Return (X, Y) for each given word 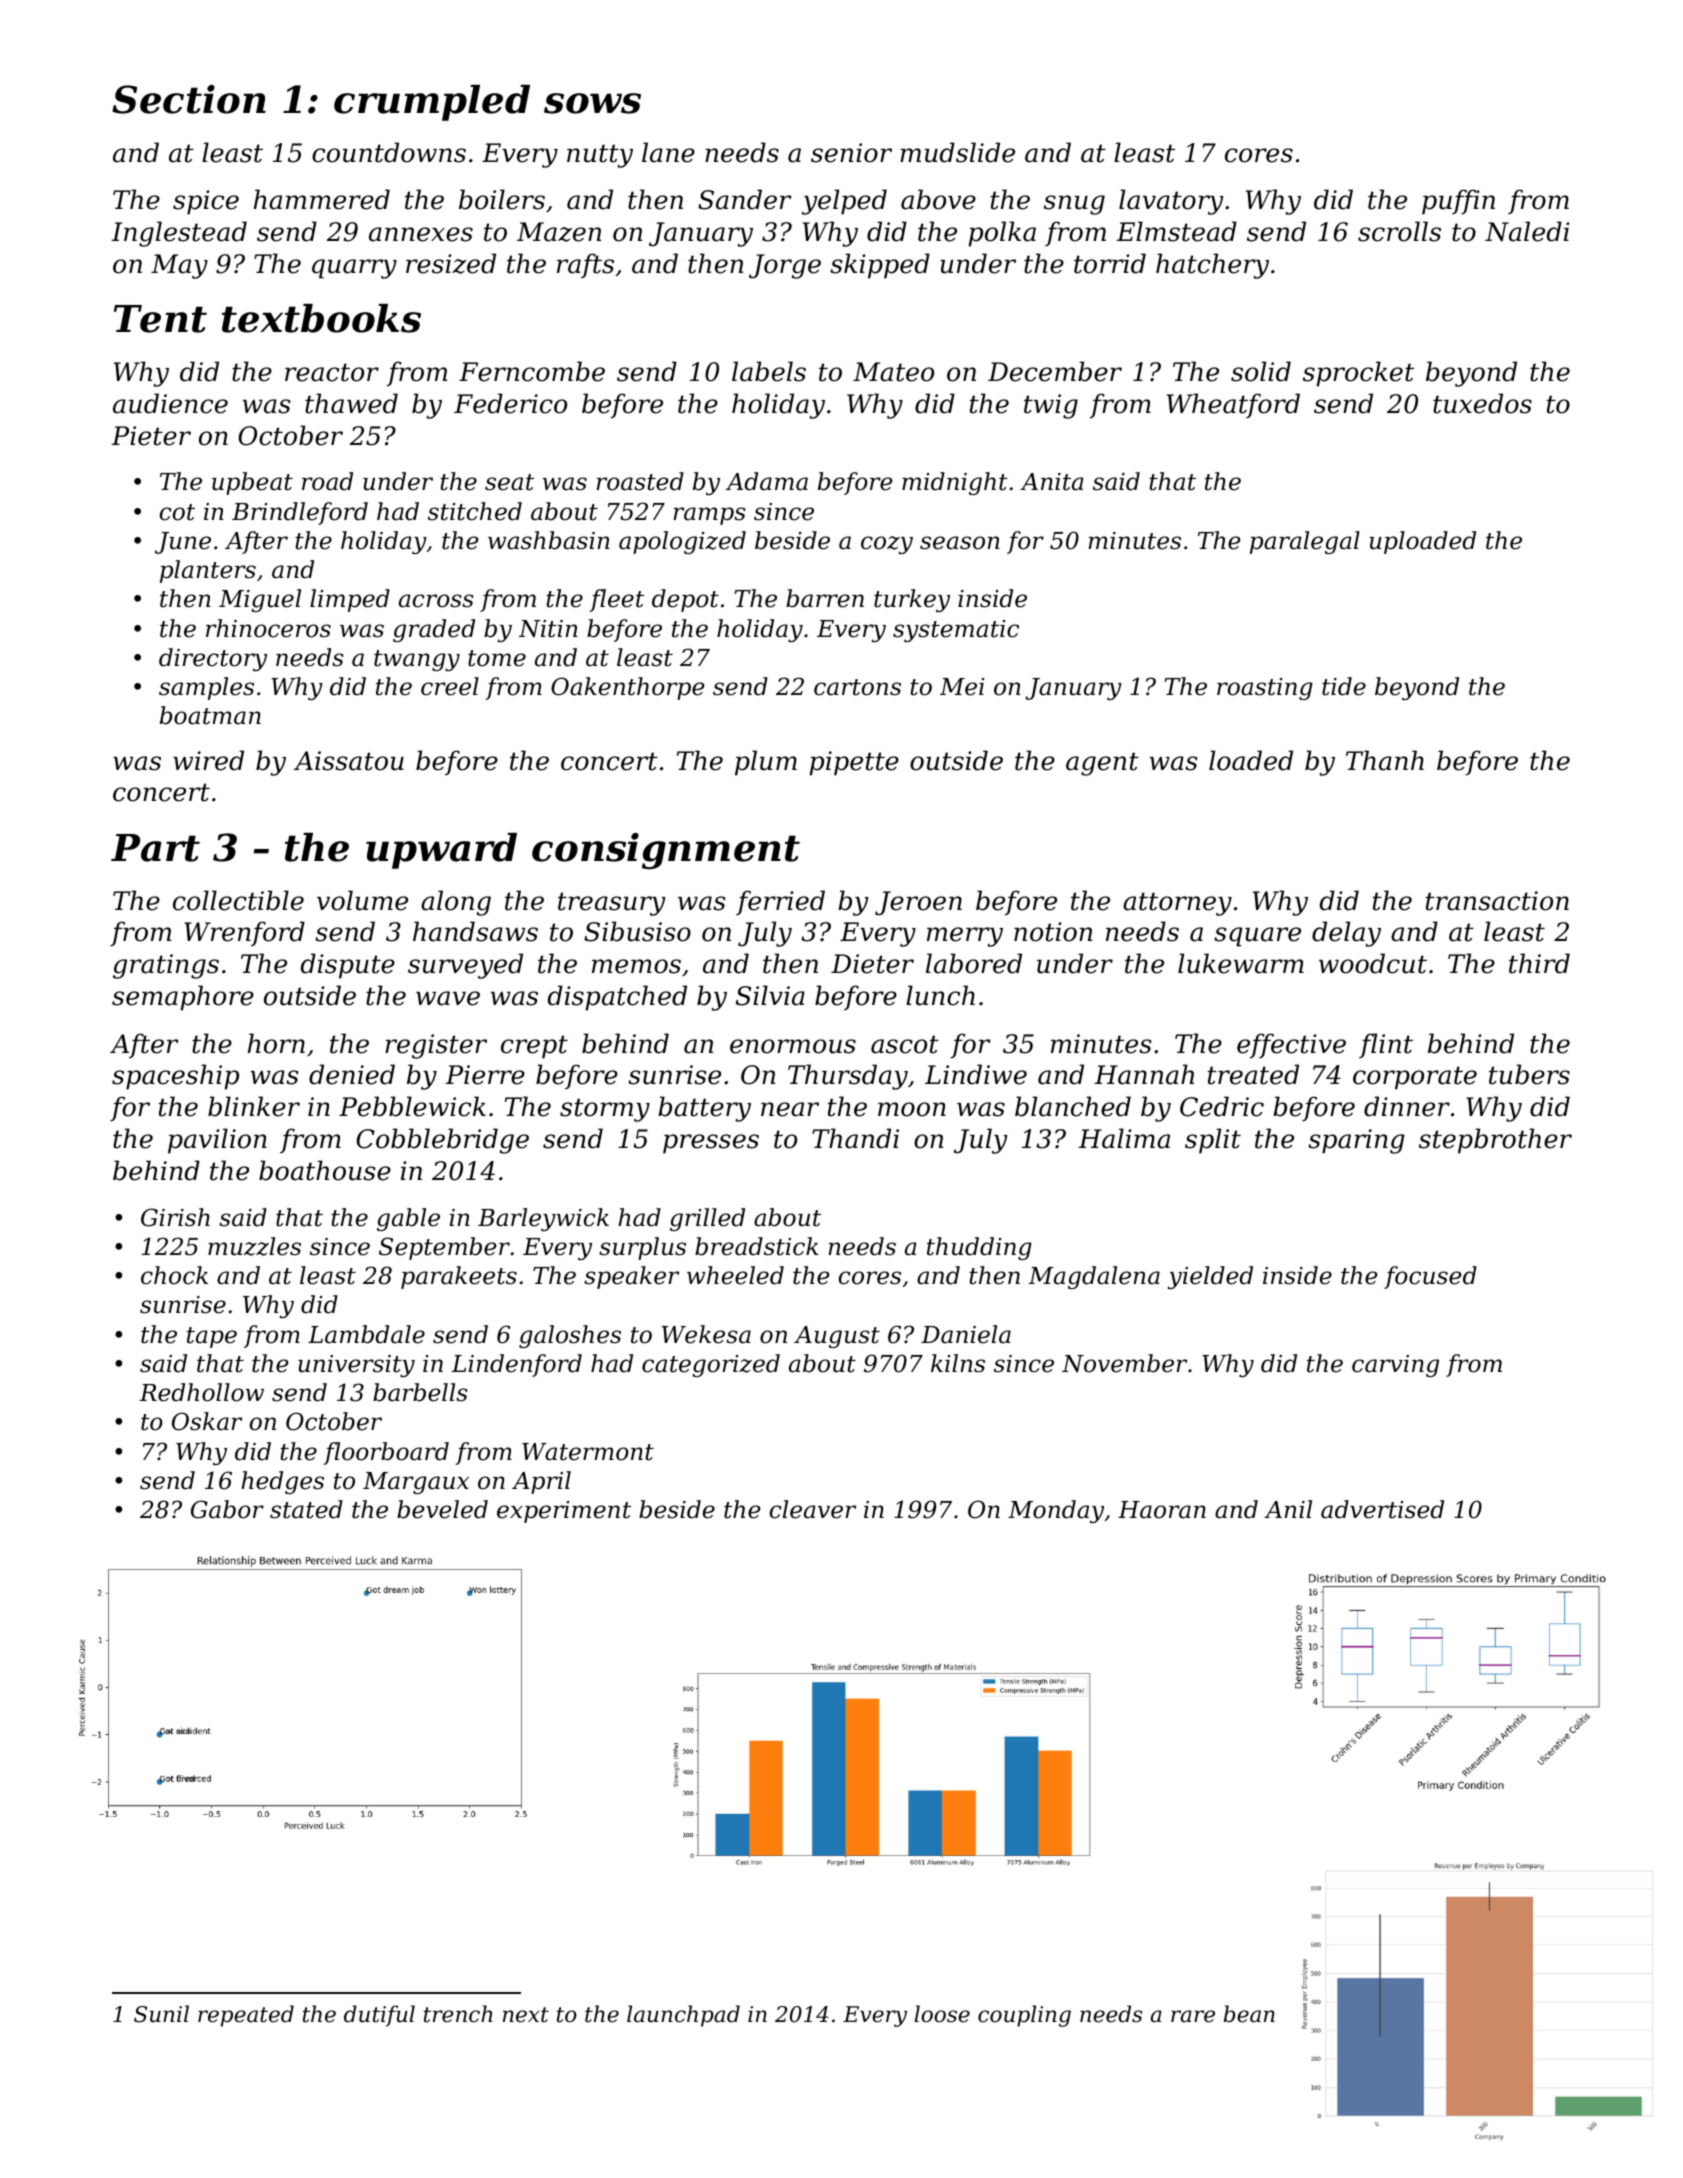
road (327, 481)
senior (851, 153)
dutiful (379, 2016)
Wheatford (1233, 405)
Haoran (1162, 1510)
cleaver (813, 1509)
